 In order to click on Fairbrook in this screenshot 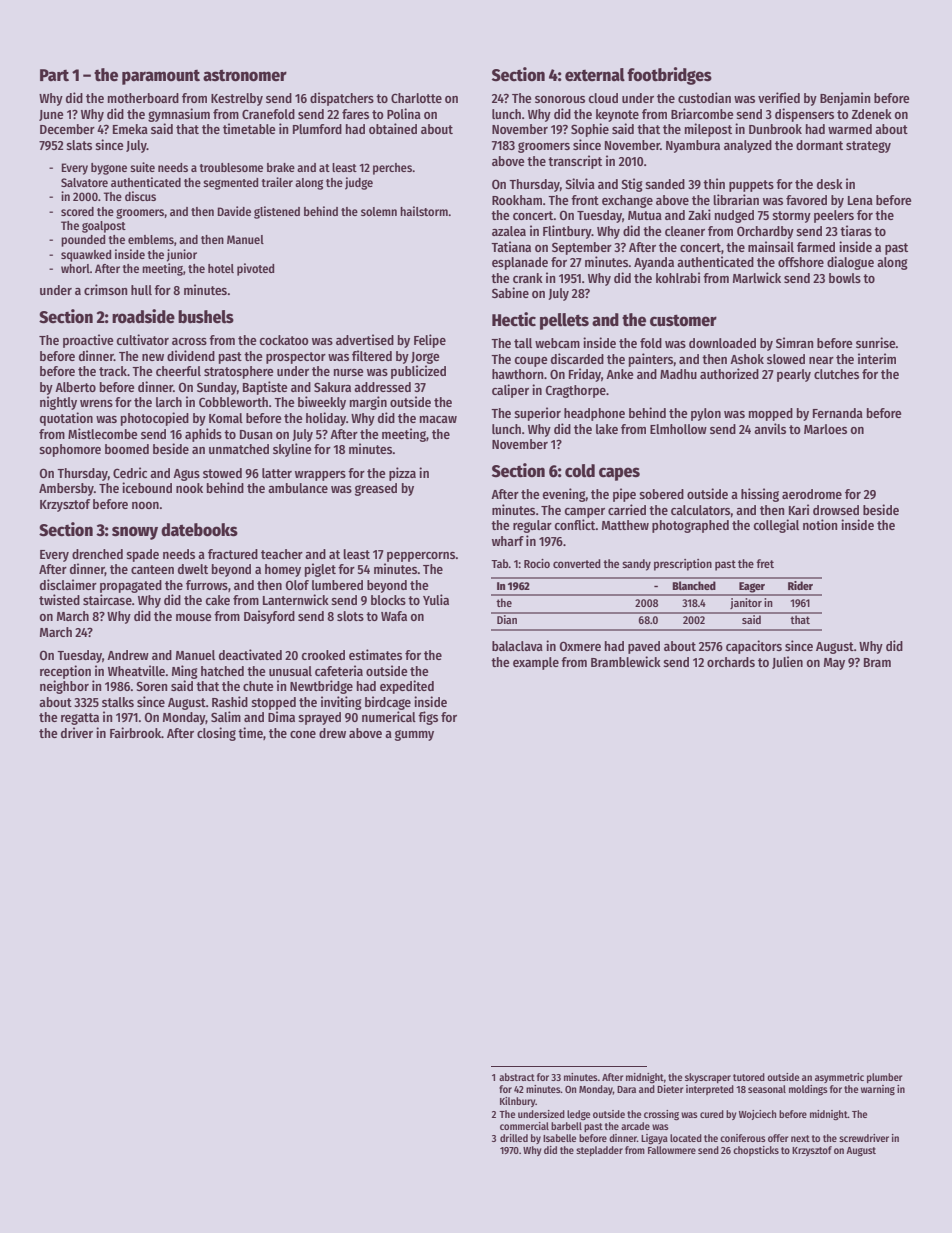, I will do `click(136, 732)`.
